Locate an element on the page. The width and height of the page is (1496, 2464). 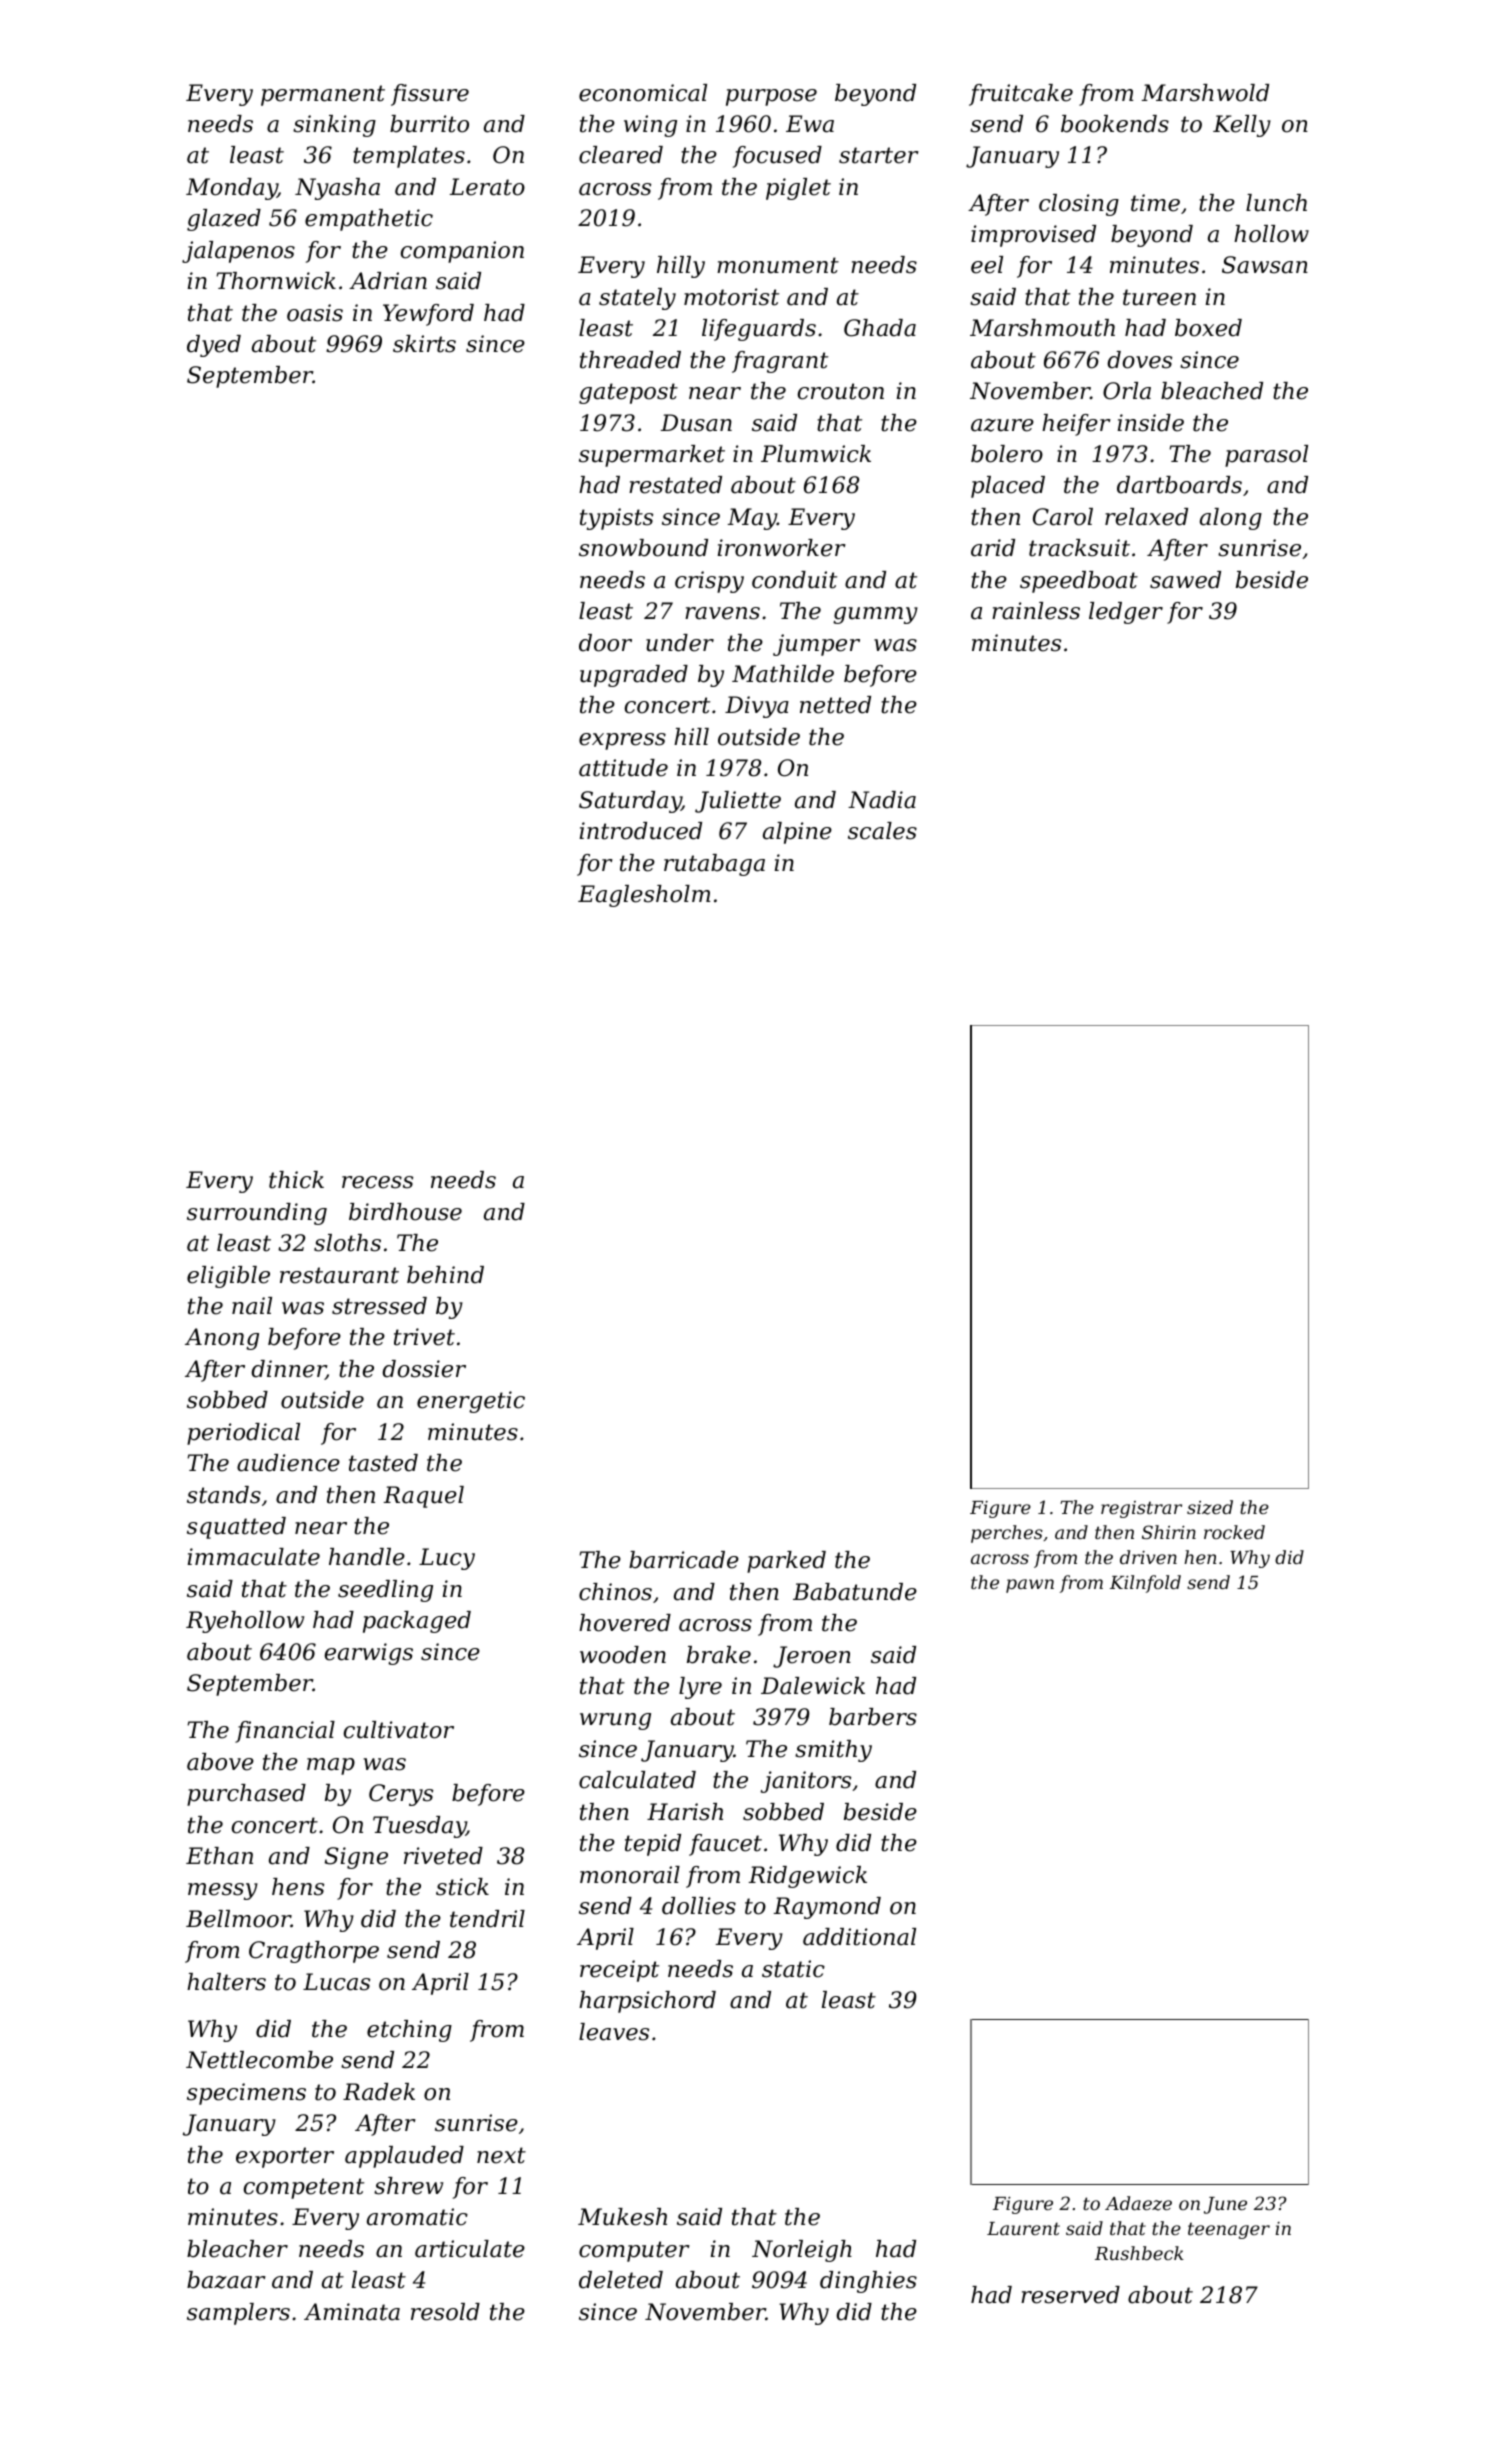
behind is located at coordinates (445, 1275).
